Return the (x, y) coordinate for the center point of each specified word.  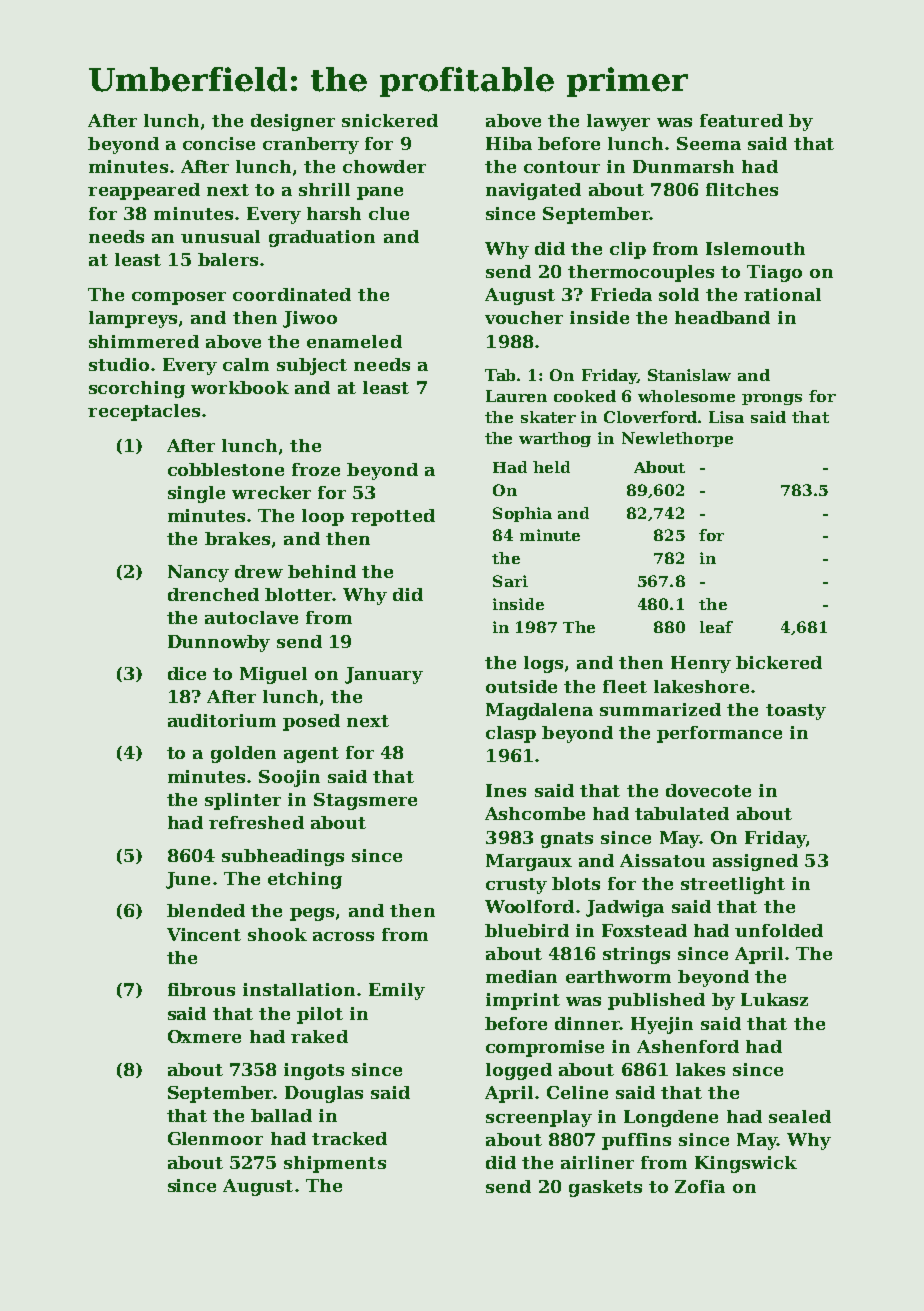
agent (311, 755)
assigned (755, 862)
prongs (772, 399)
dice (187, 673)
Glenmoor (215, 1138)
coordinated (292, 294)
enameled (354, 341)
